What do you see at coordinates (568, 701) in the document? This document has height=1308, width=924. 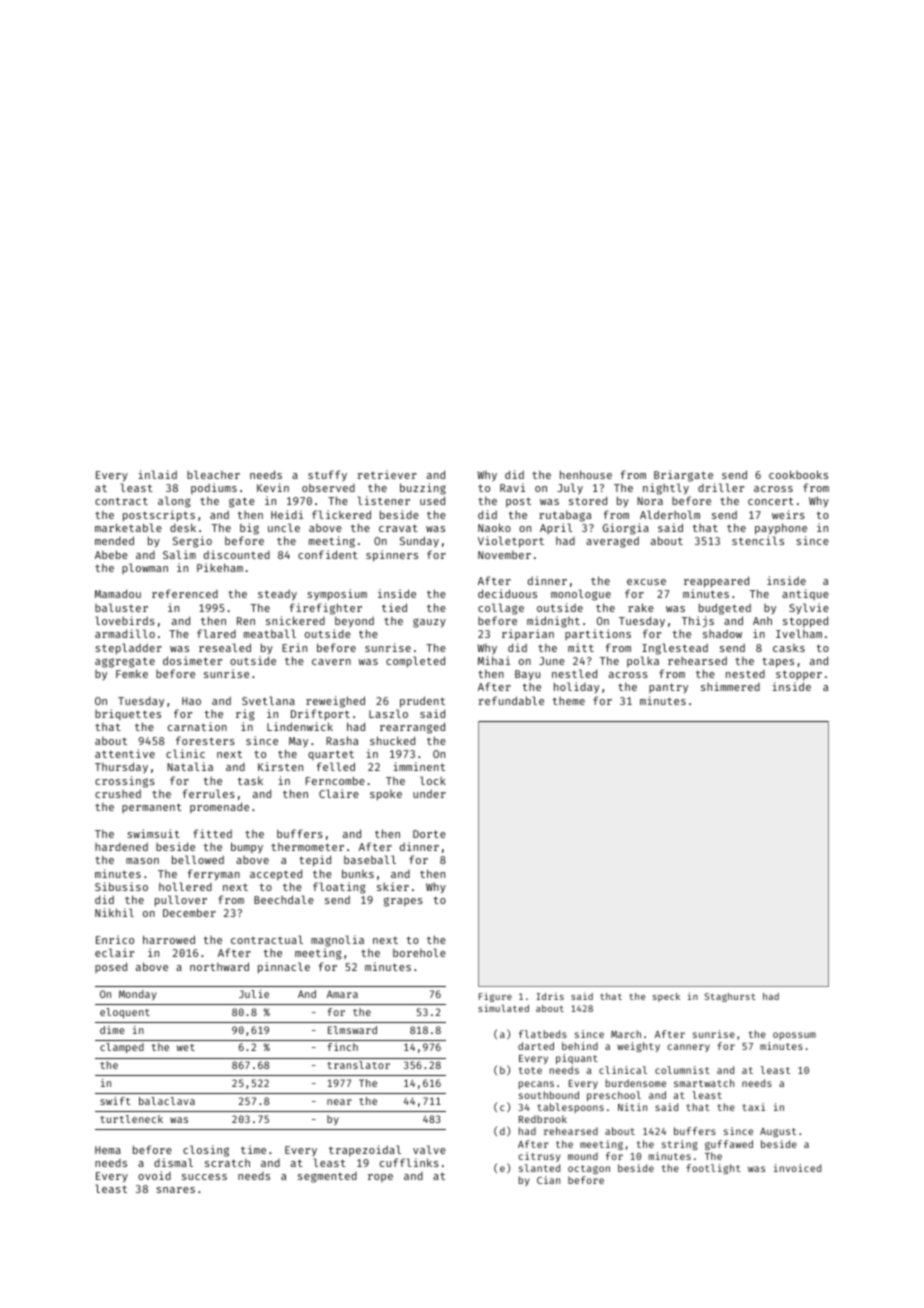 I see `theme` at bounding box center [568, 701].
